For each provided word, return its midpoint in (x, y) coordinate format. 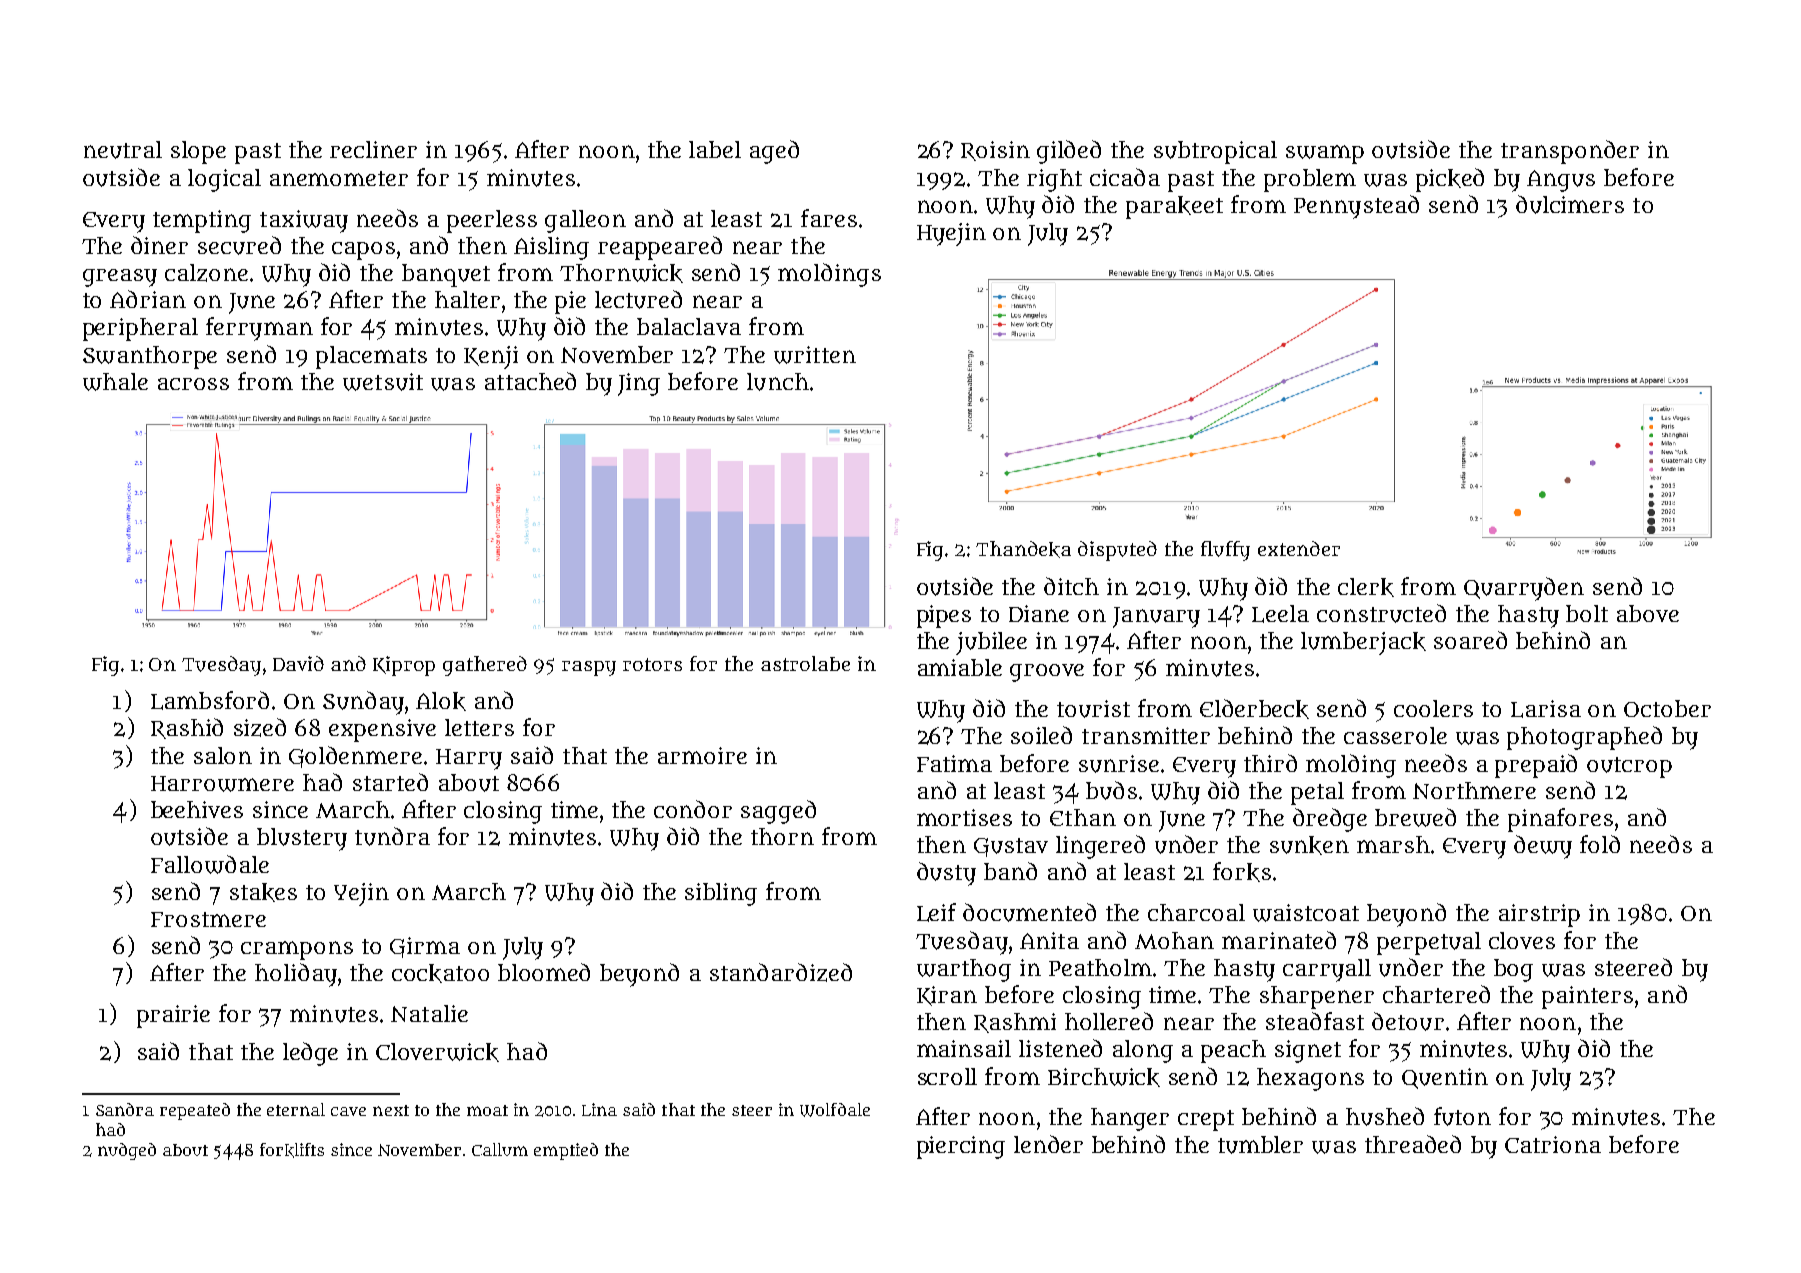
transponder (1570, 152)
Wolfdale (835, 1110)
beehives (197, 809)
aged (774, 152)
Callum (500, 1149)
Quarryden (1524, 589)
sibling (721, 894)
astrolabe (805, 663)
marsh (1393, 844)
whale (115, 382)
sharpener (1317, 997)
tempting (202, 221)
